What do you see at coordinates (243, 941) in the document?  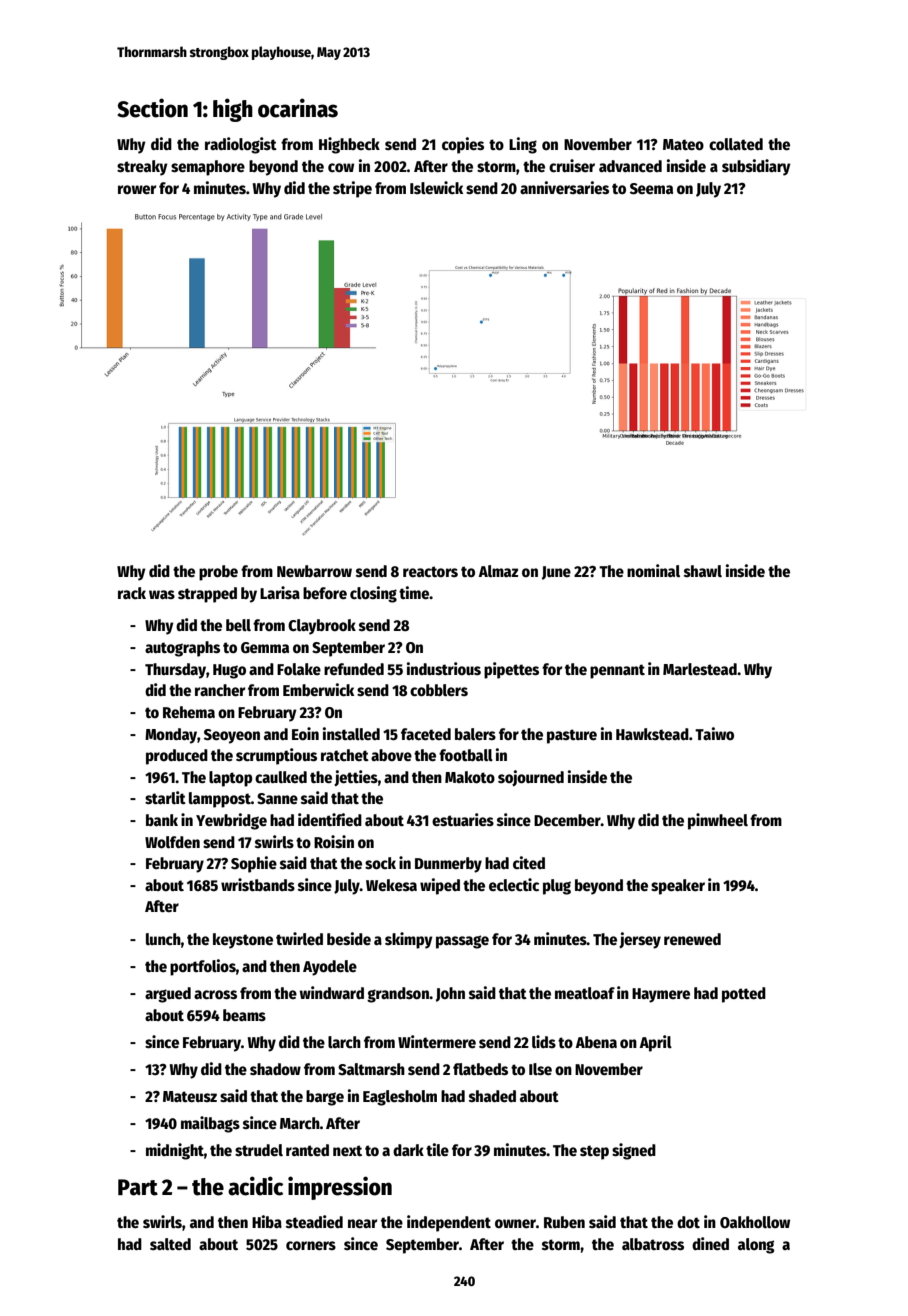 I see `keystone` at bounding box center [243, 941].
